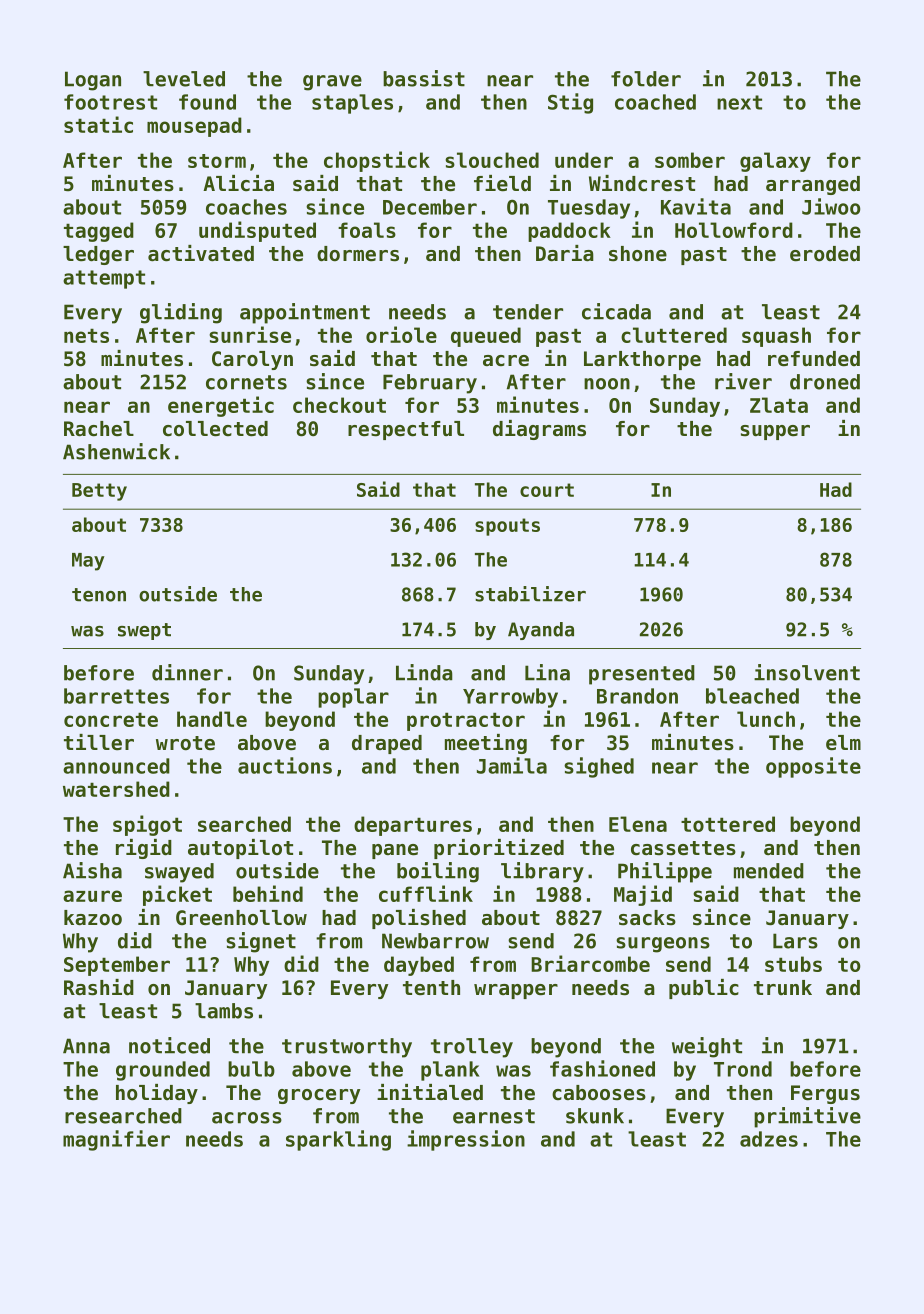  I want to click on opposite, so click(813, 767).
